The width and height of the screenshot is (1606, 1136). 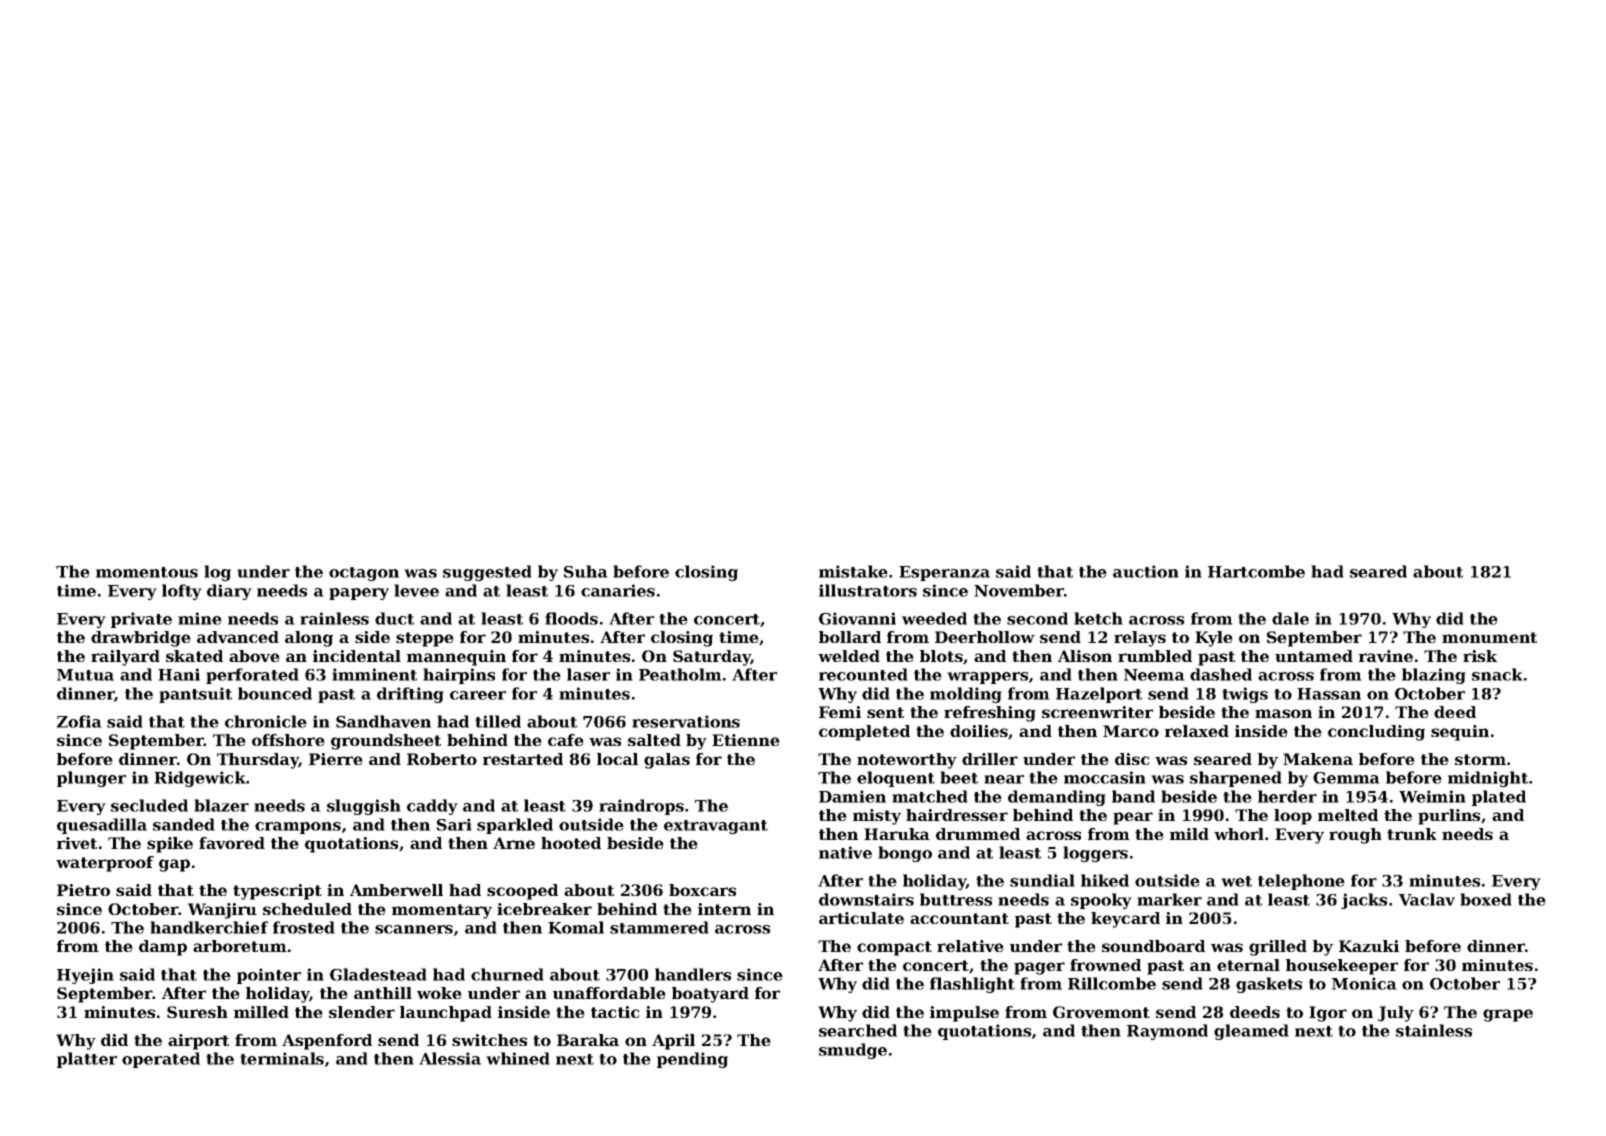 I want to click on Giovanni, so click(x=857, y=618).
